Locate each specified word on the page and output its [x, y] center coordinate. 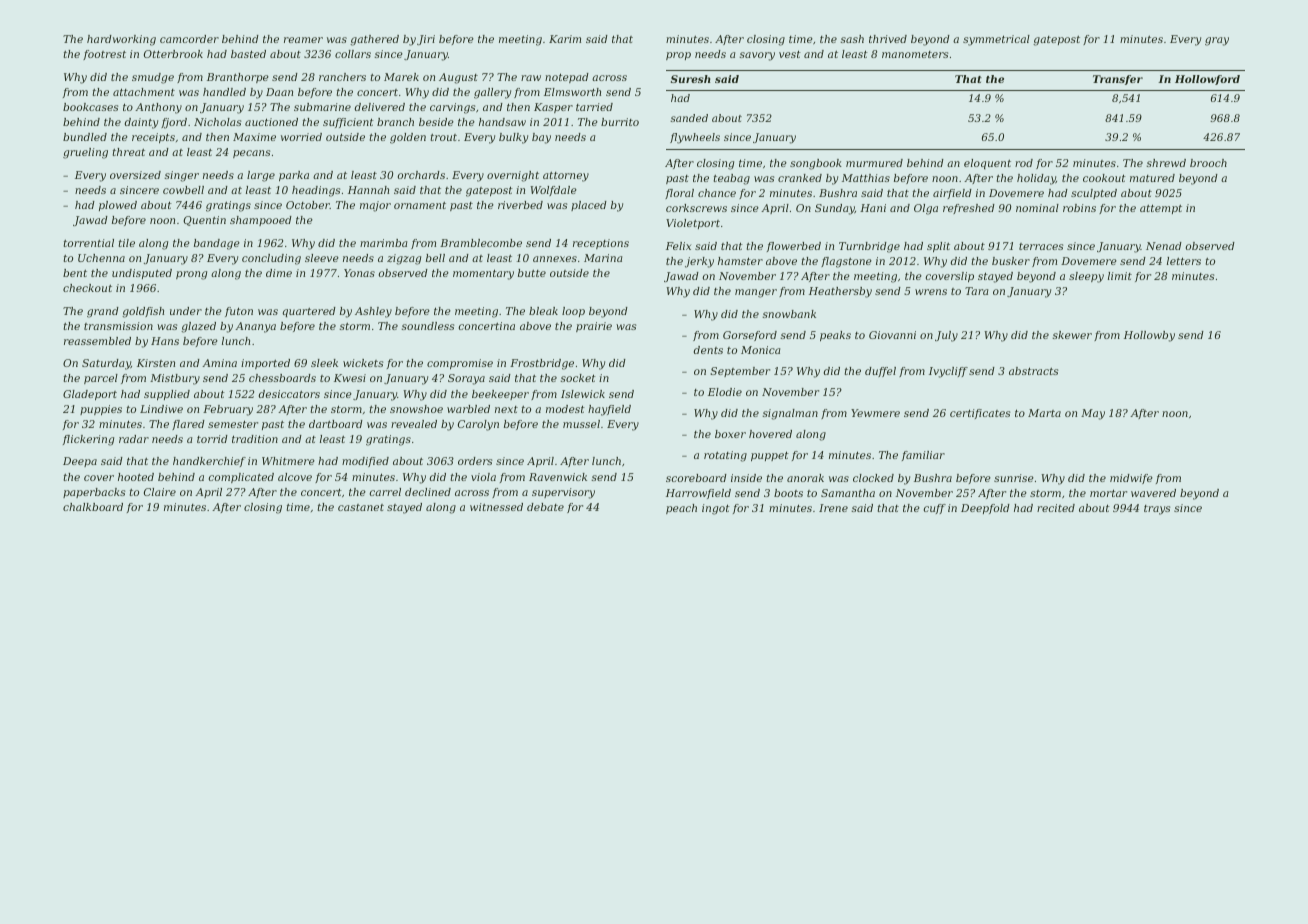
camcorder [189, 39]
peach [681, 509]
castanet [361, 507]
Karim [565, 39]
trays [1157, 510]
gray [1217, 41]
